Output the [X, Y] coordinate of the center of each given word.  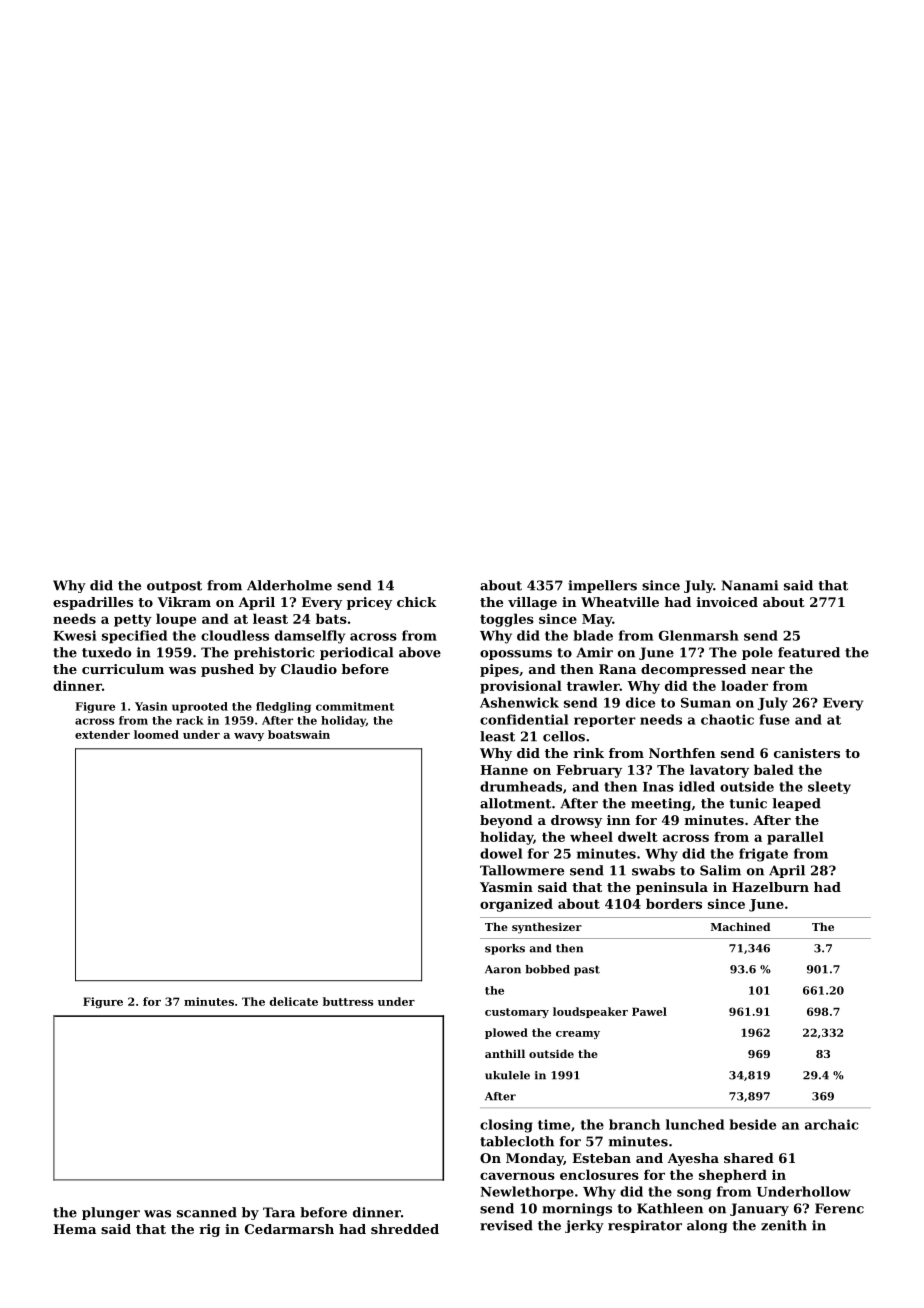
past [587, 971]
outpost [174, 587]
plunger [111, 1213]
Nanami [750, 585]
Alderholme [289, 585]
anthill [505, 1053]
